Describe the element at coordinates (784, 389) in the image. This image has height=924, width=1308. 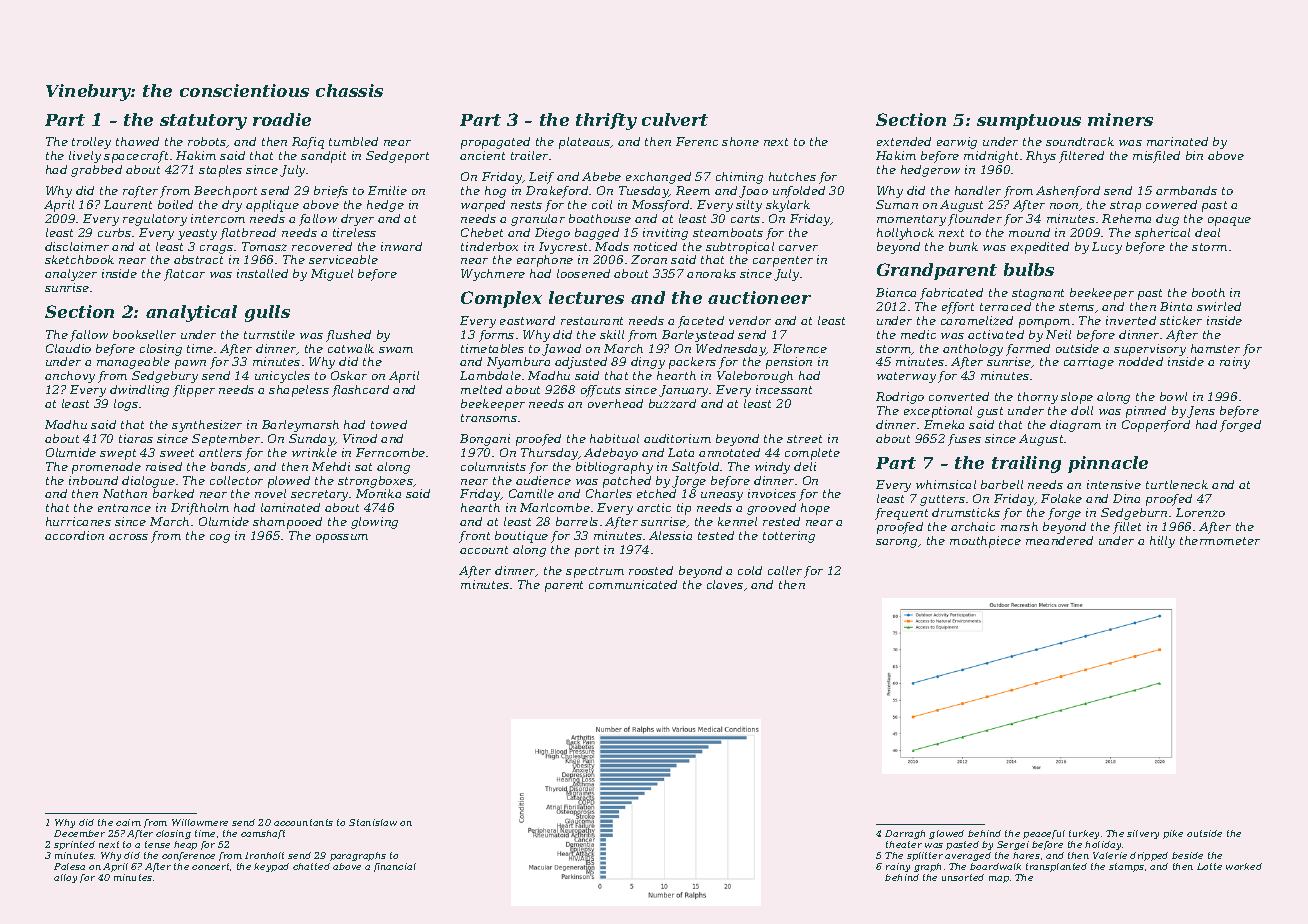
I see `incessant` at that location.
